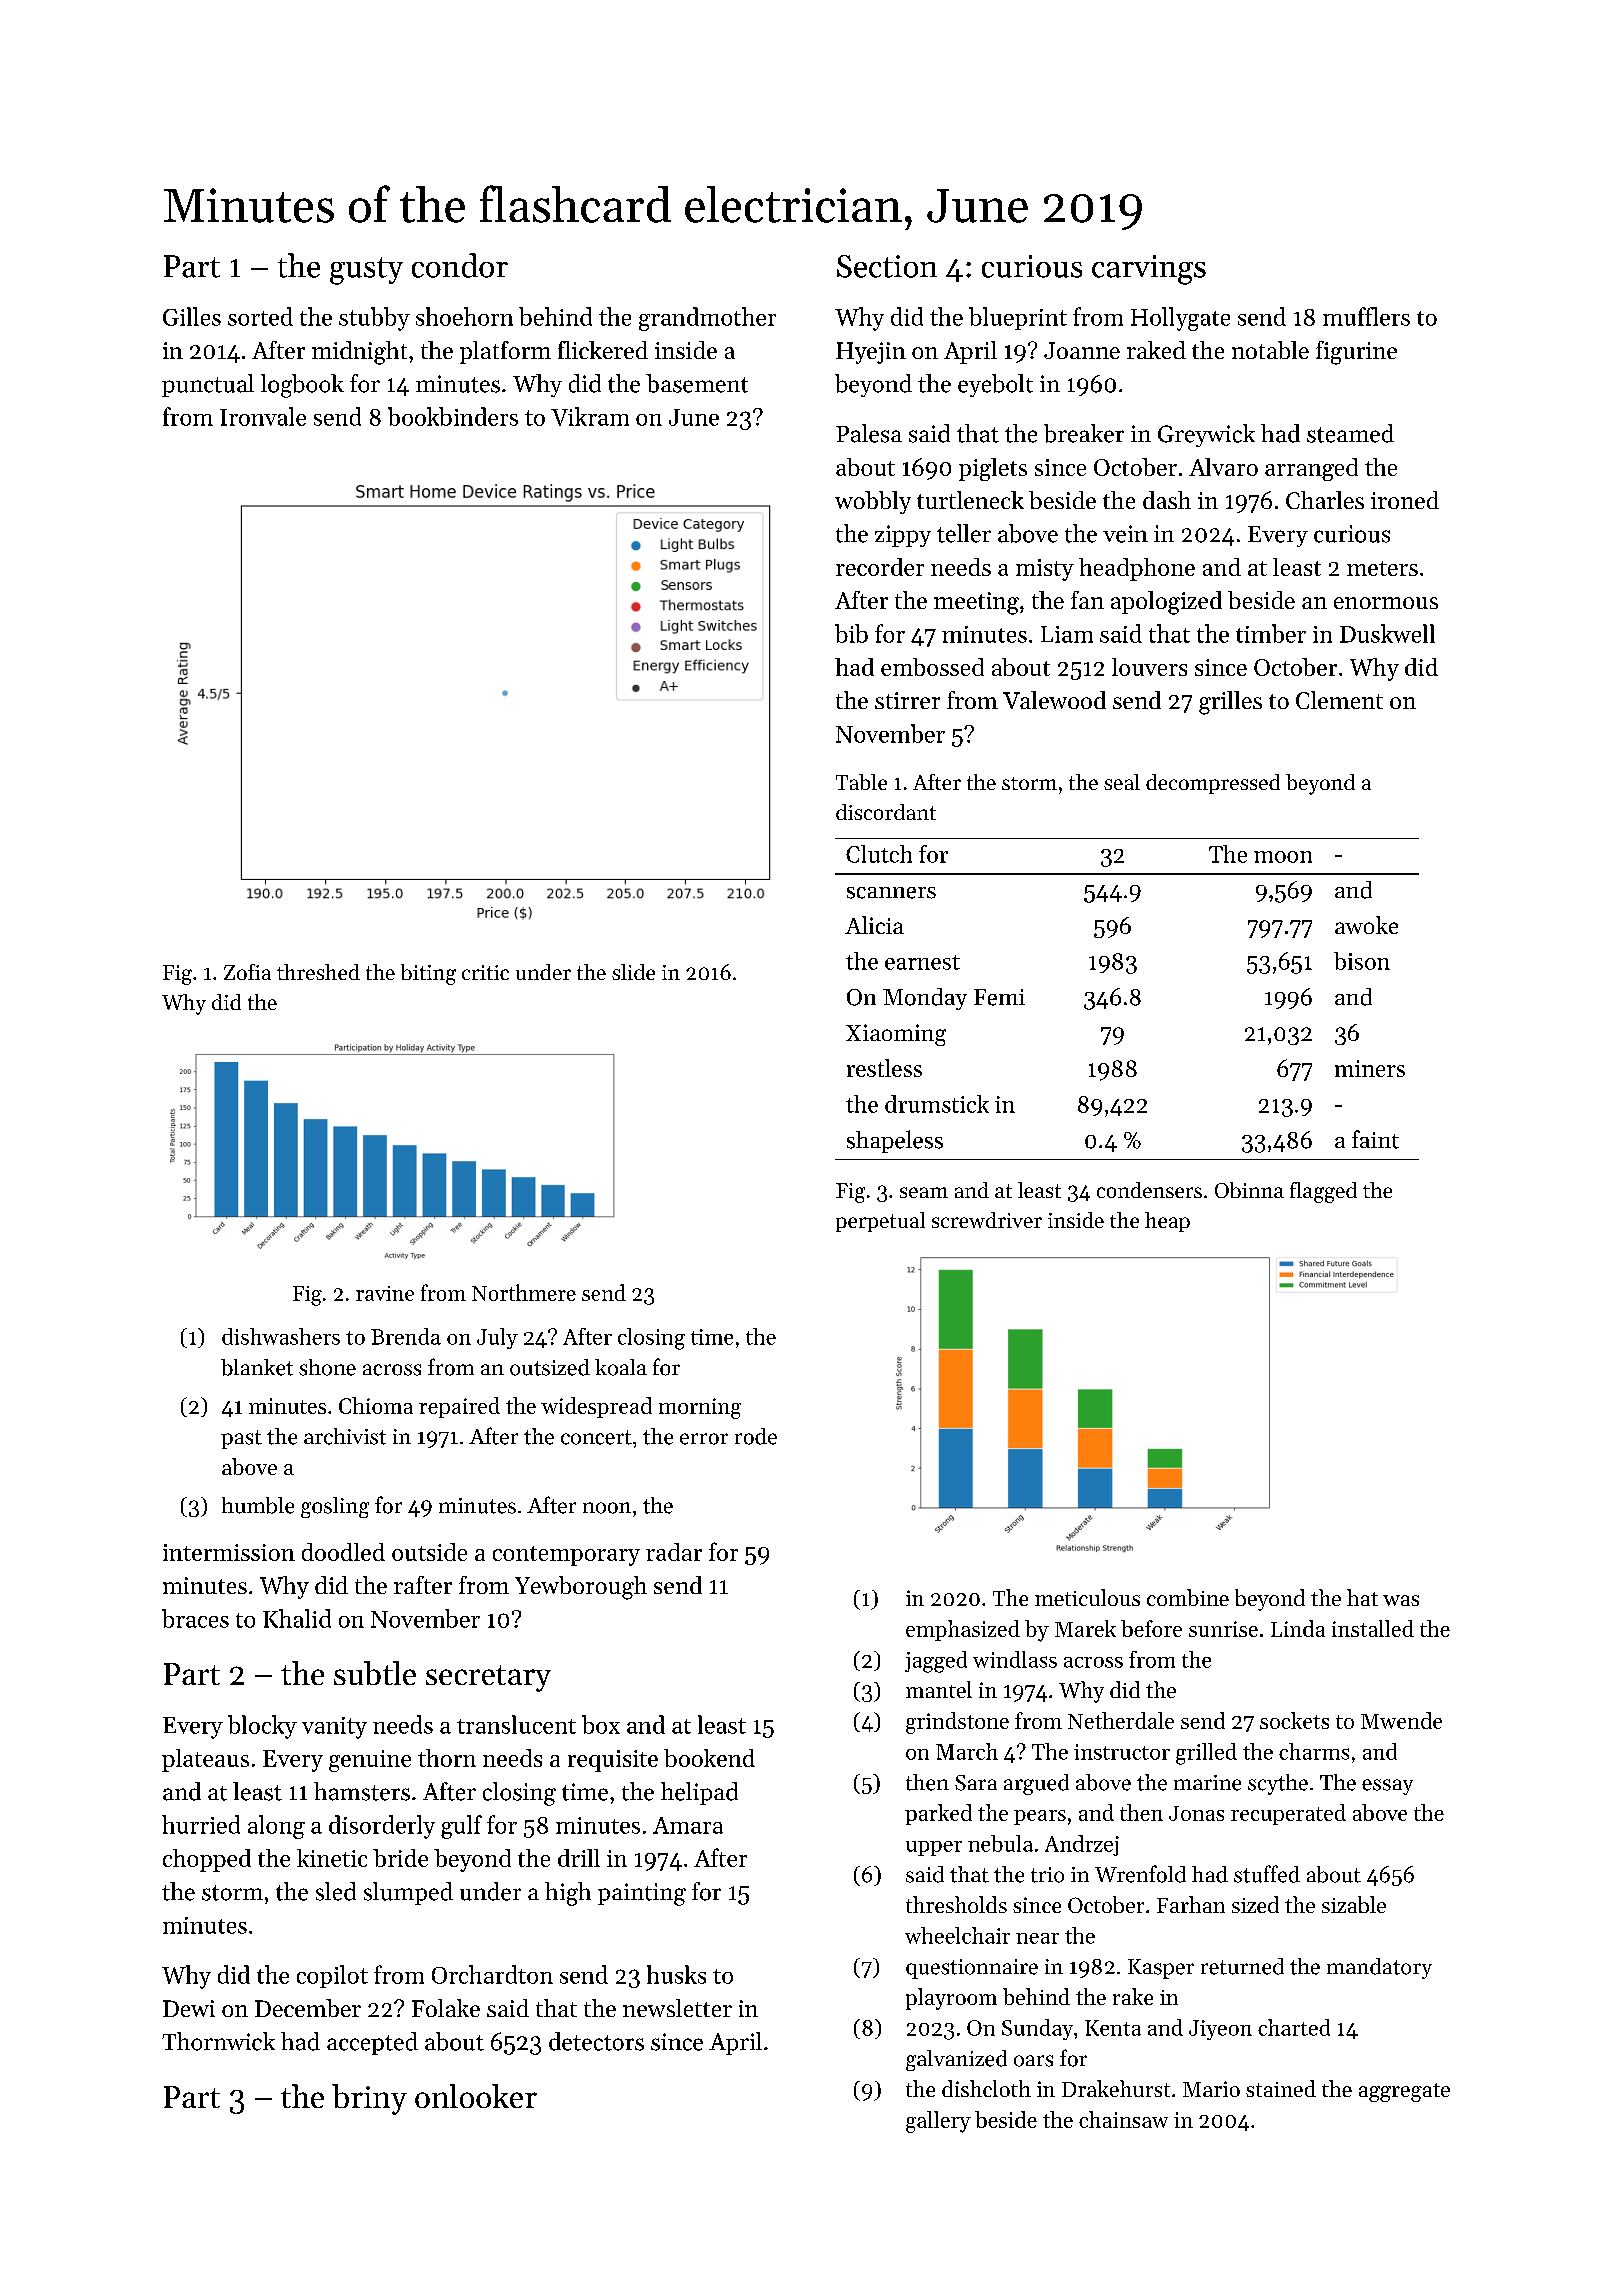 This screenshot has height=2292, width=1620. What do you see at coordinates (263, 416) in the screenshot?
I see `Ironvale` at bounding box center [263, 416].
